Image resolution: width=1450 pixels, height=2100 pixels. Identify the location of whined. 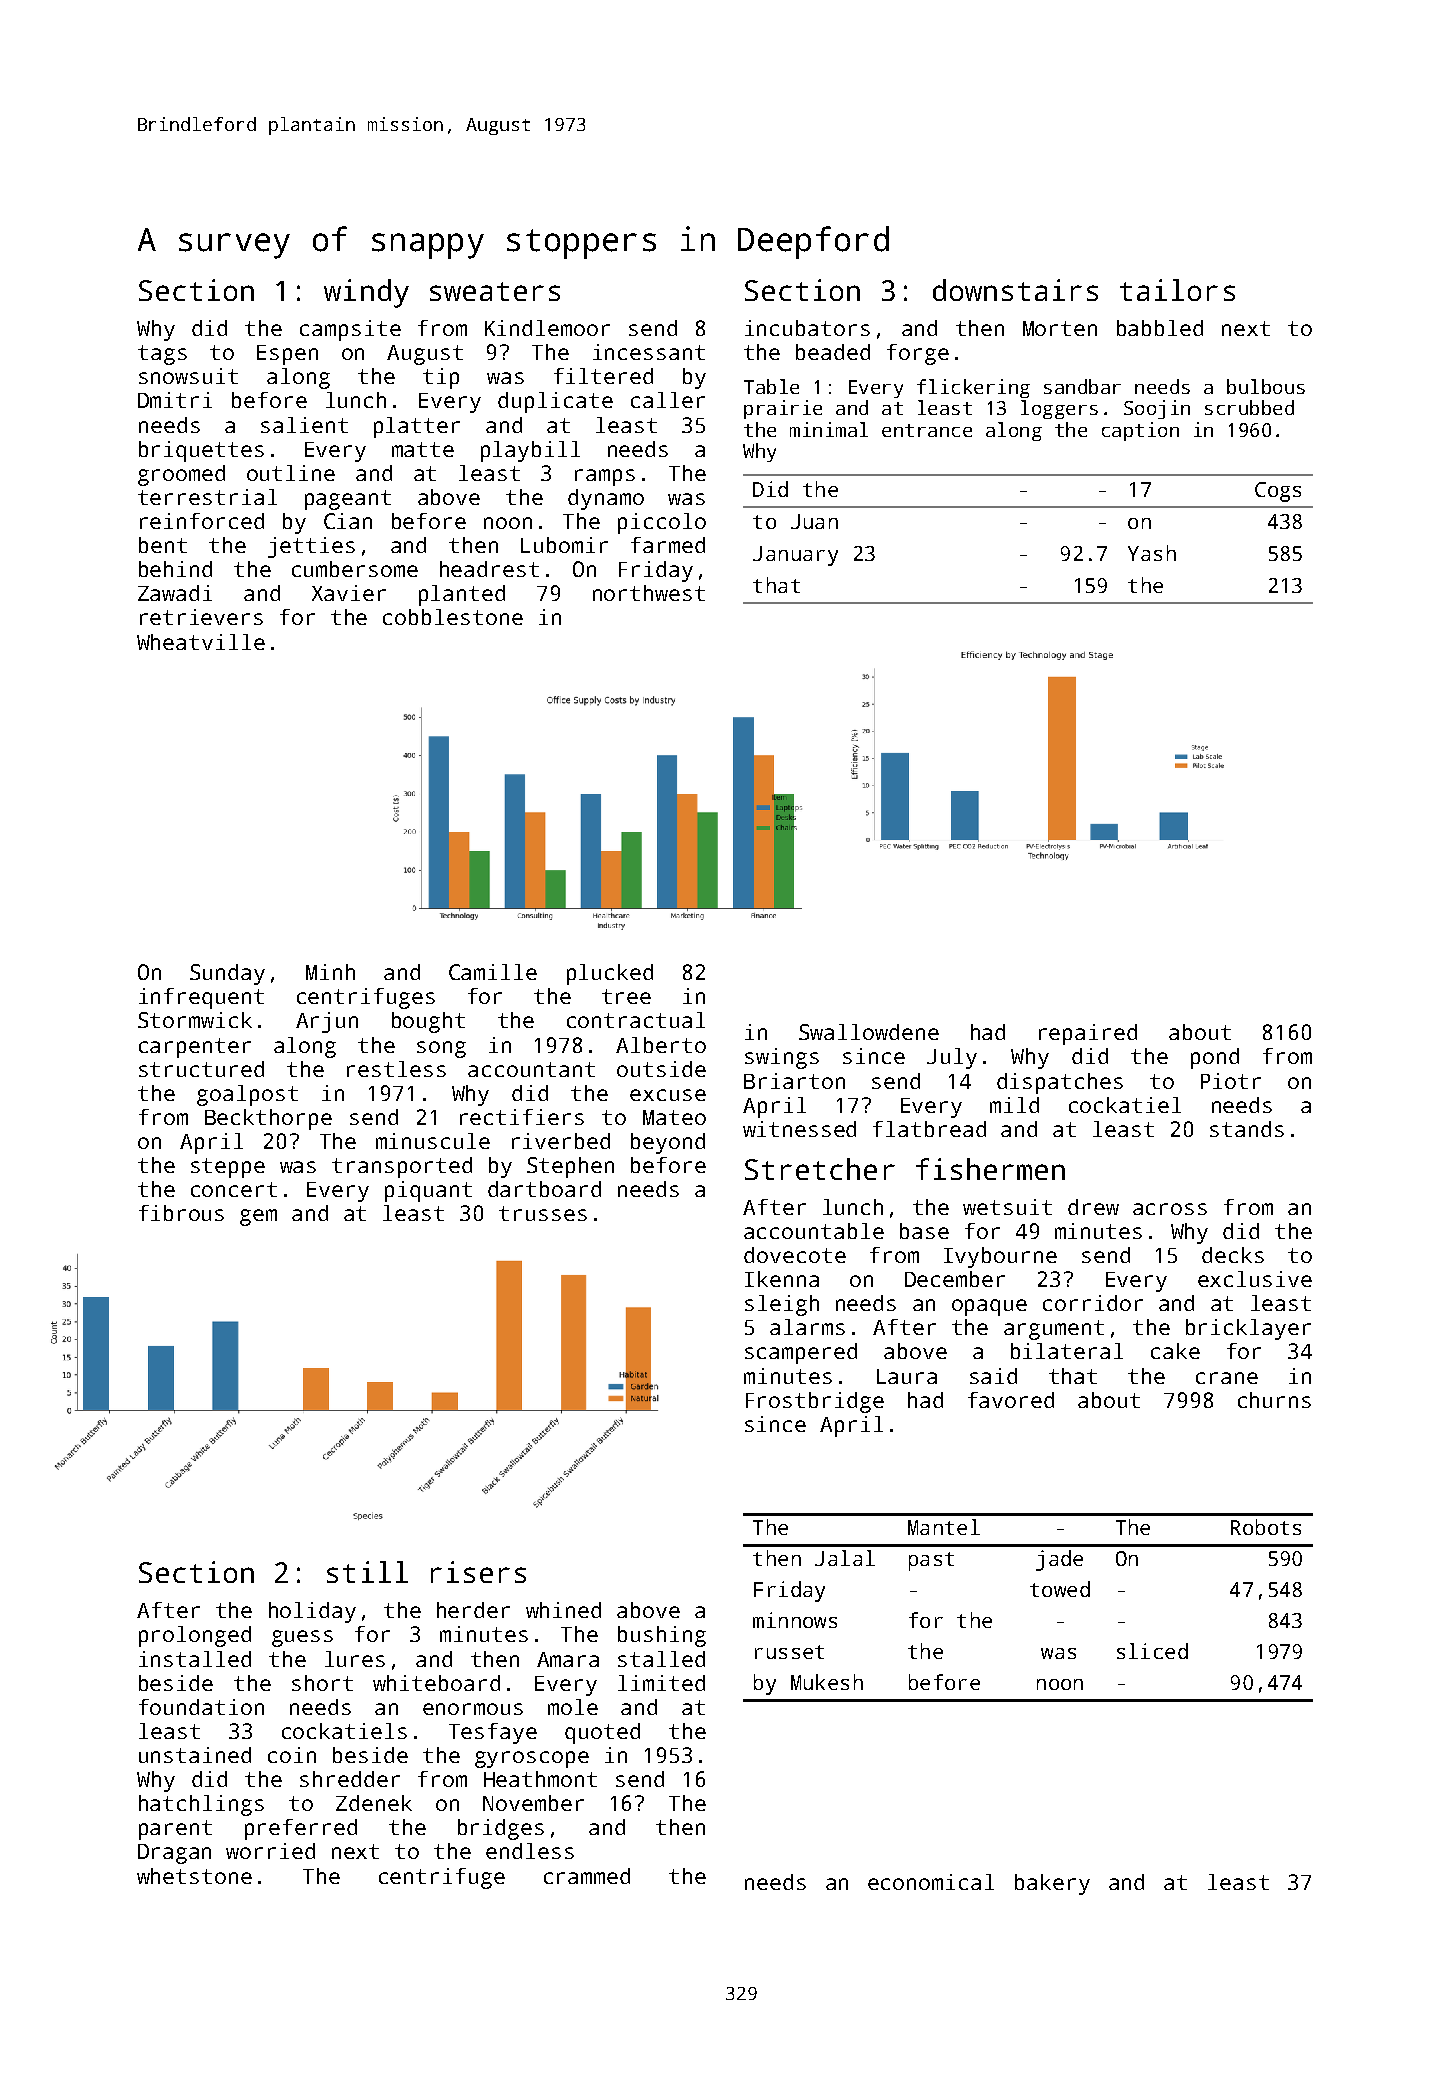
(563, 1610).
